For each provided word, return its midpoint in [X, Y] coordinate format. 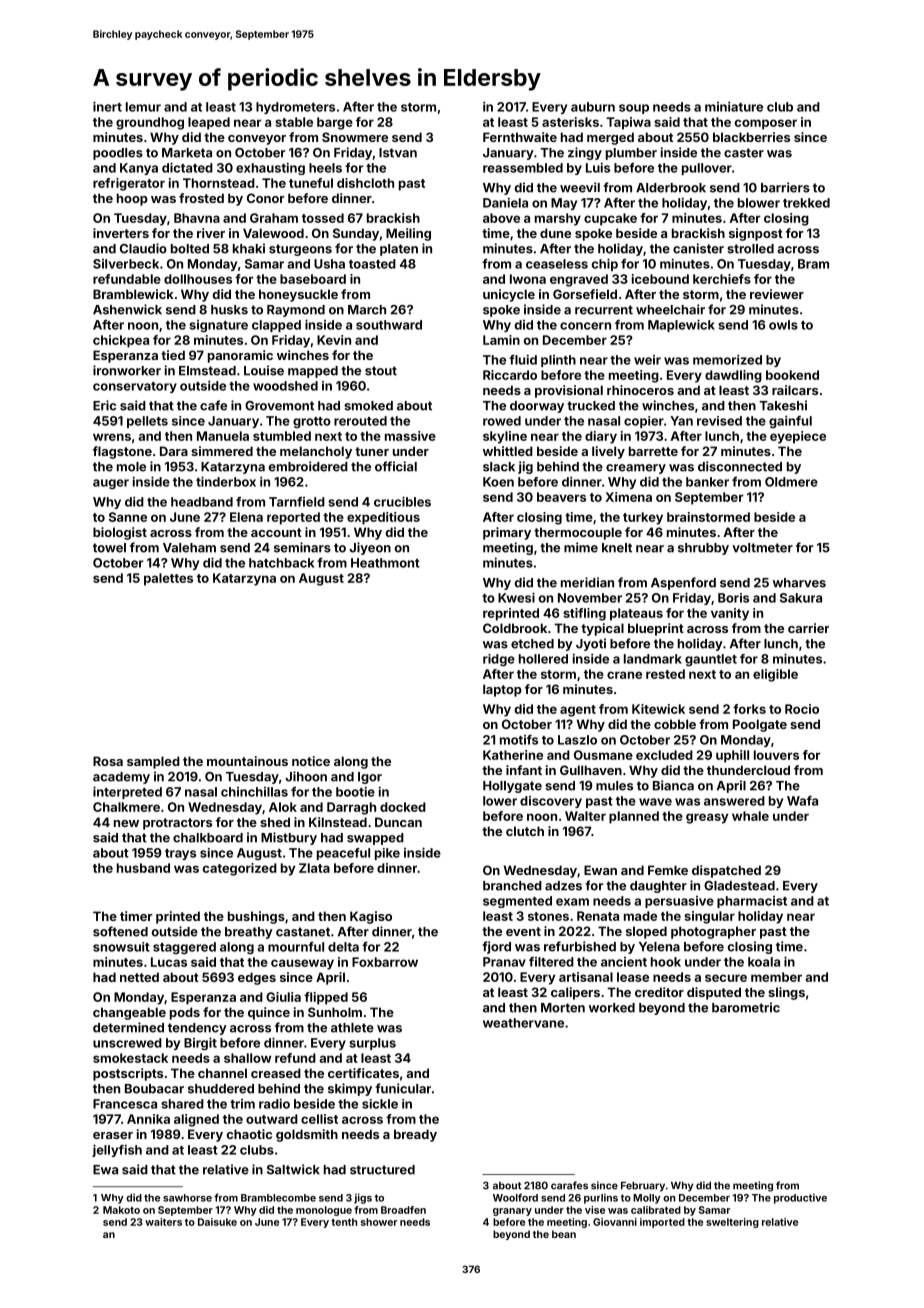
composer [766, 124]
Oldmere [791, 482]
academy [121, 778]
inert [107, 106]
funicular [403, 1088]
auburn [593, 107]
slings [786, 993]
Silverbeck [126, 264]
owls [783, 325]
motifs [519, 740]
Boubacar [154, 1089]
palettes [168, 579]
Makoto [121, 1210]
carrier [808, 628]
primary [507, 533]
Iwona [528, 279]
